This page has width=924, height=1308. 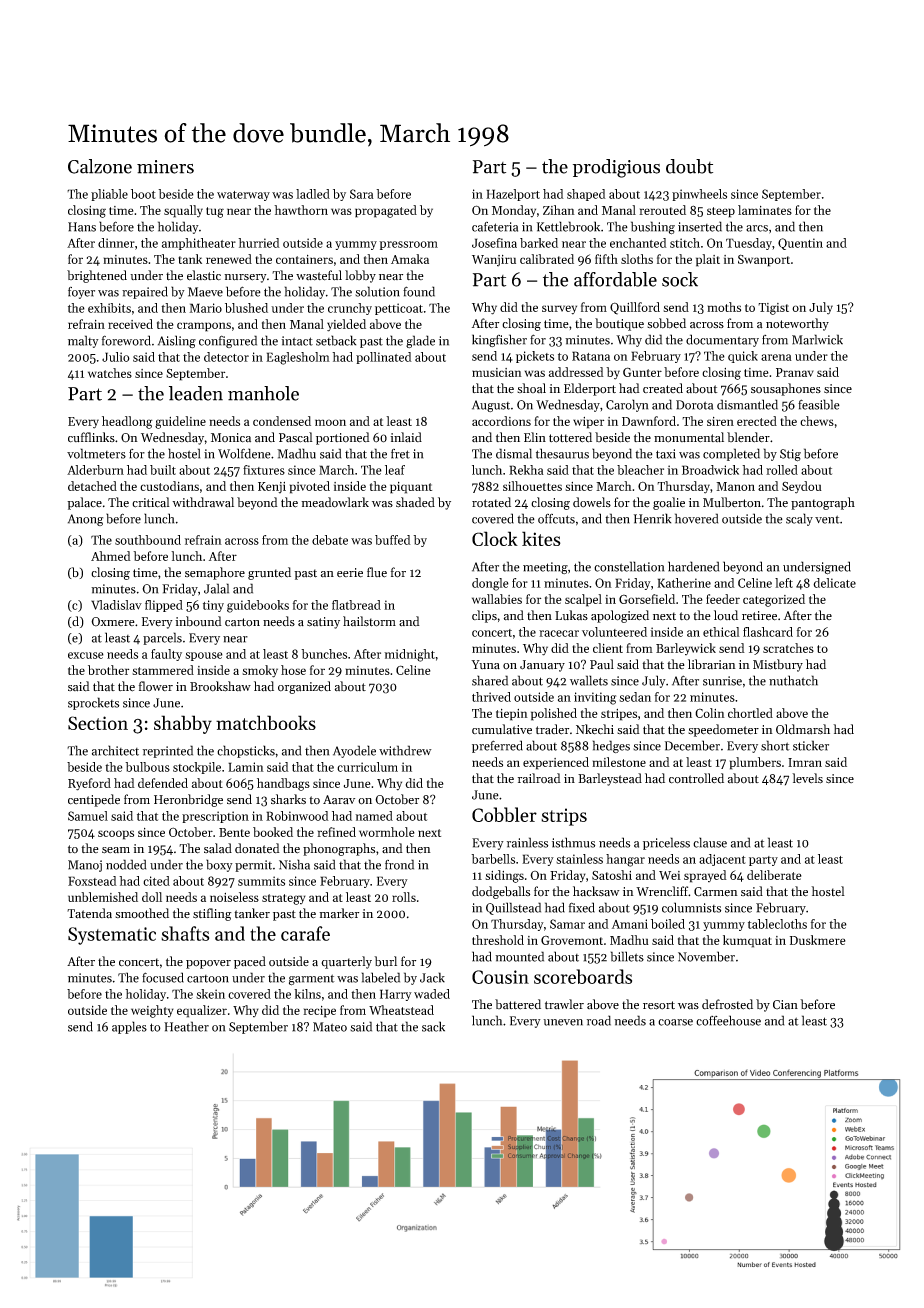 What do you see at coordinates (817, 421) in the page?
I see `chews` at bounding box center [817, 421].
